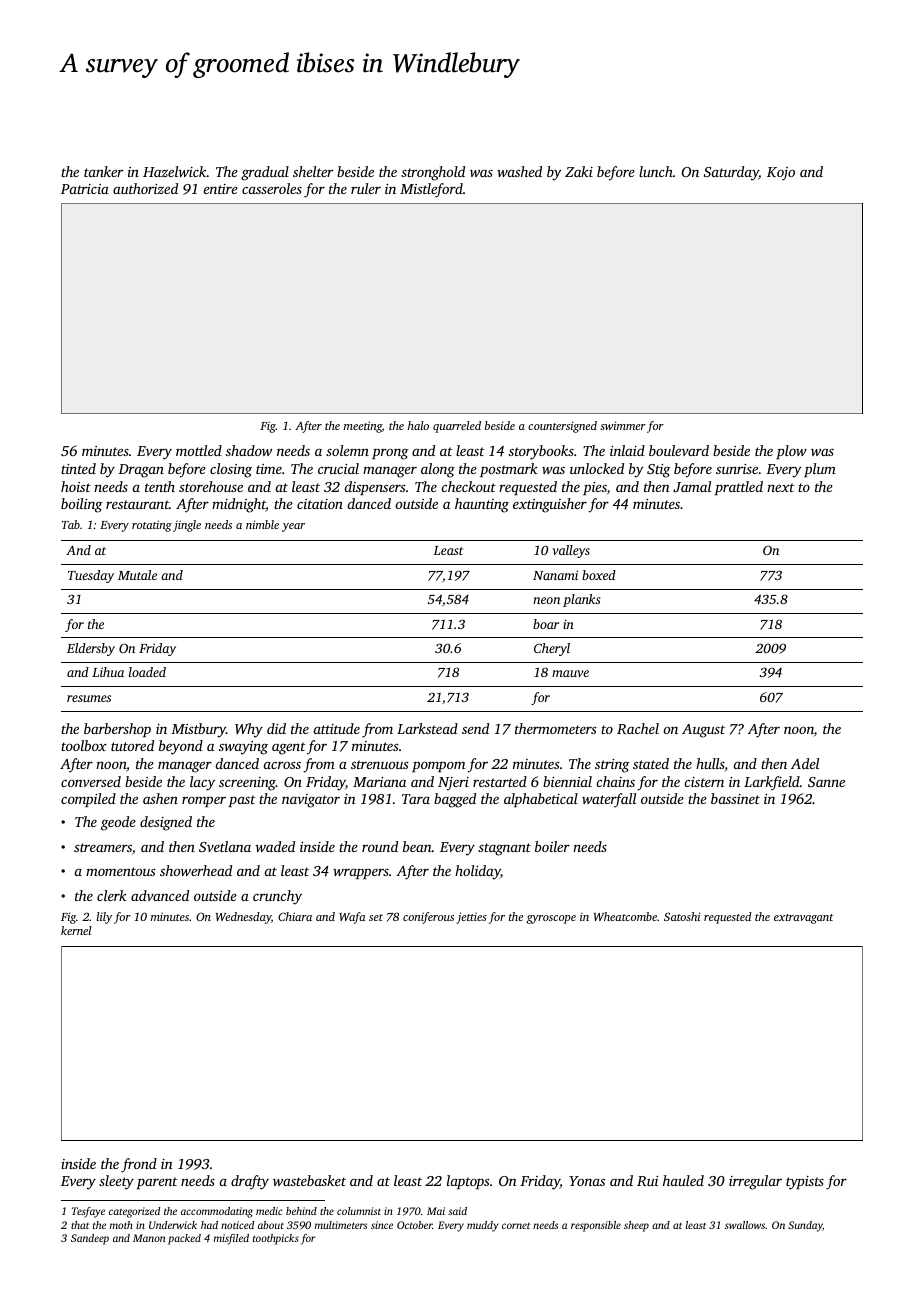 This page has width=924, height=1308. I want to click on next, so click(781, 487).
